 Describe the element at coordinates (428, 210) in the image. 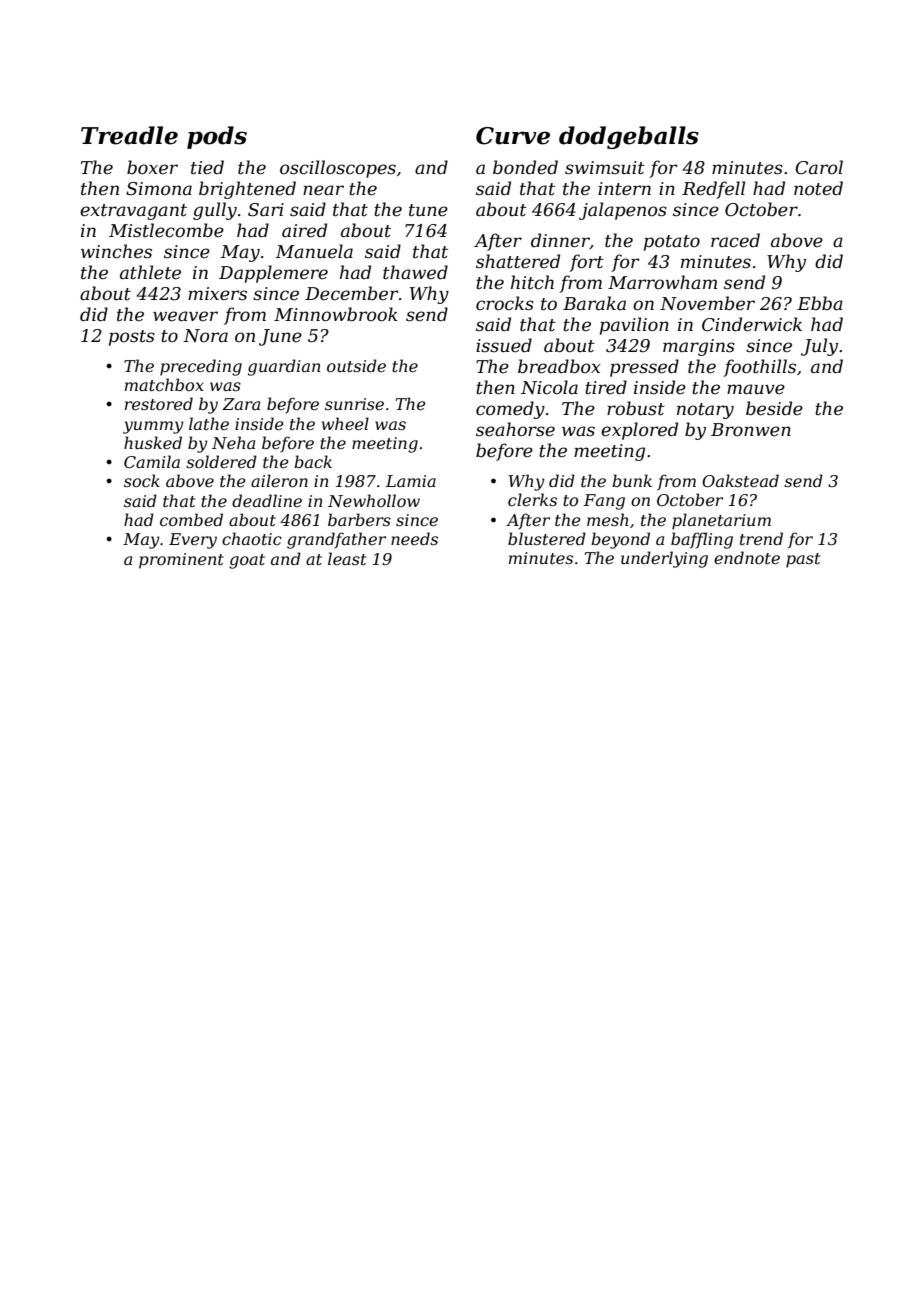

I see `tune` at that location.
